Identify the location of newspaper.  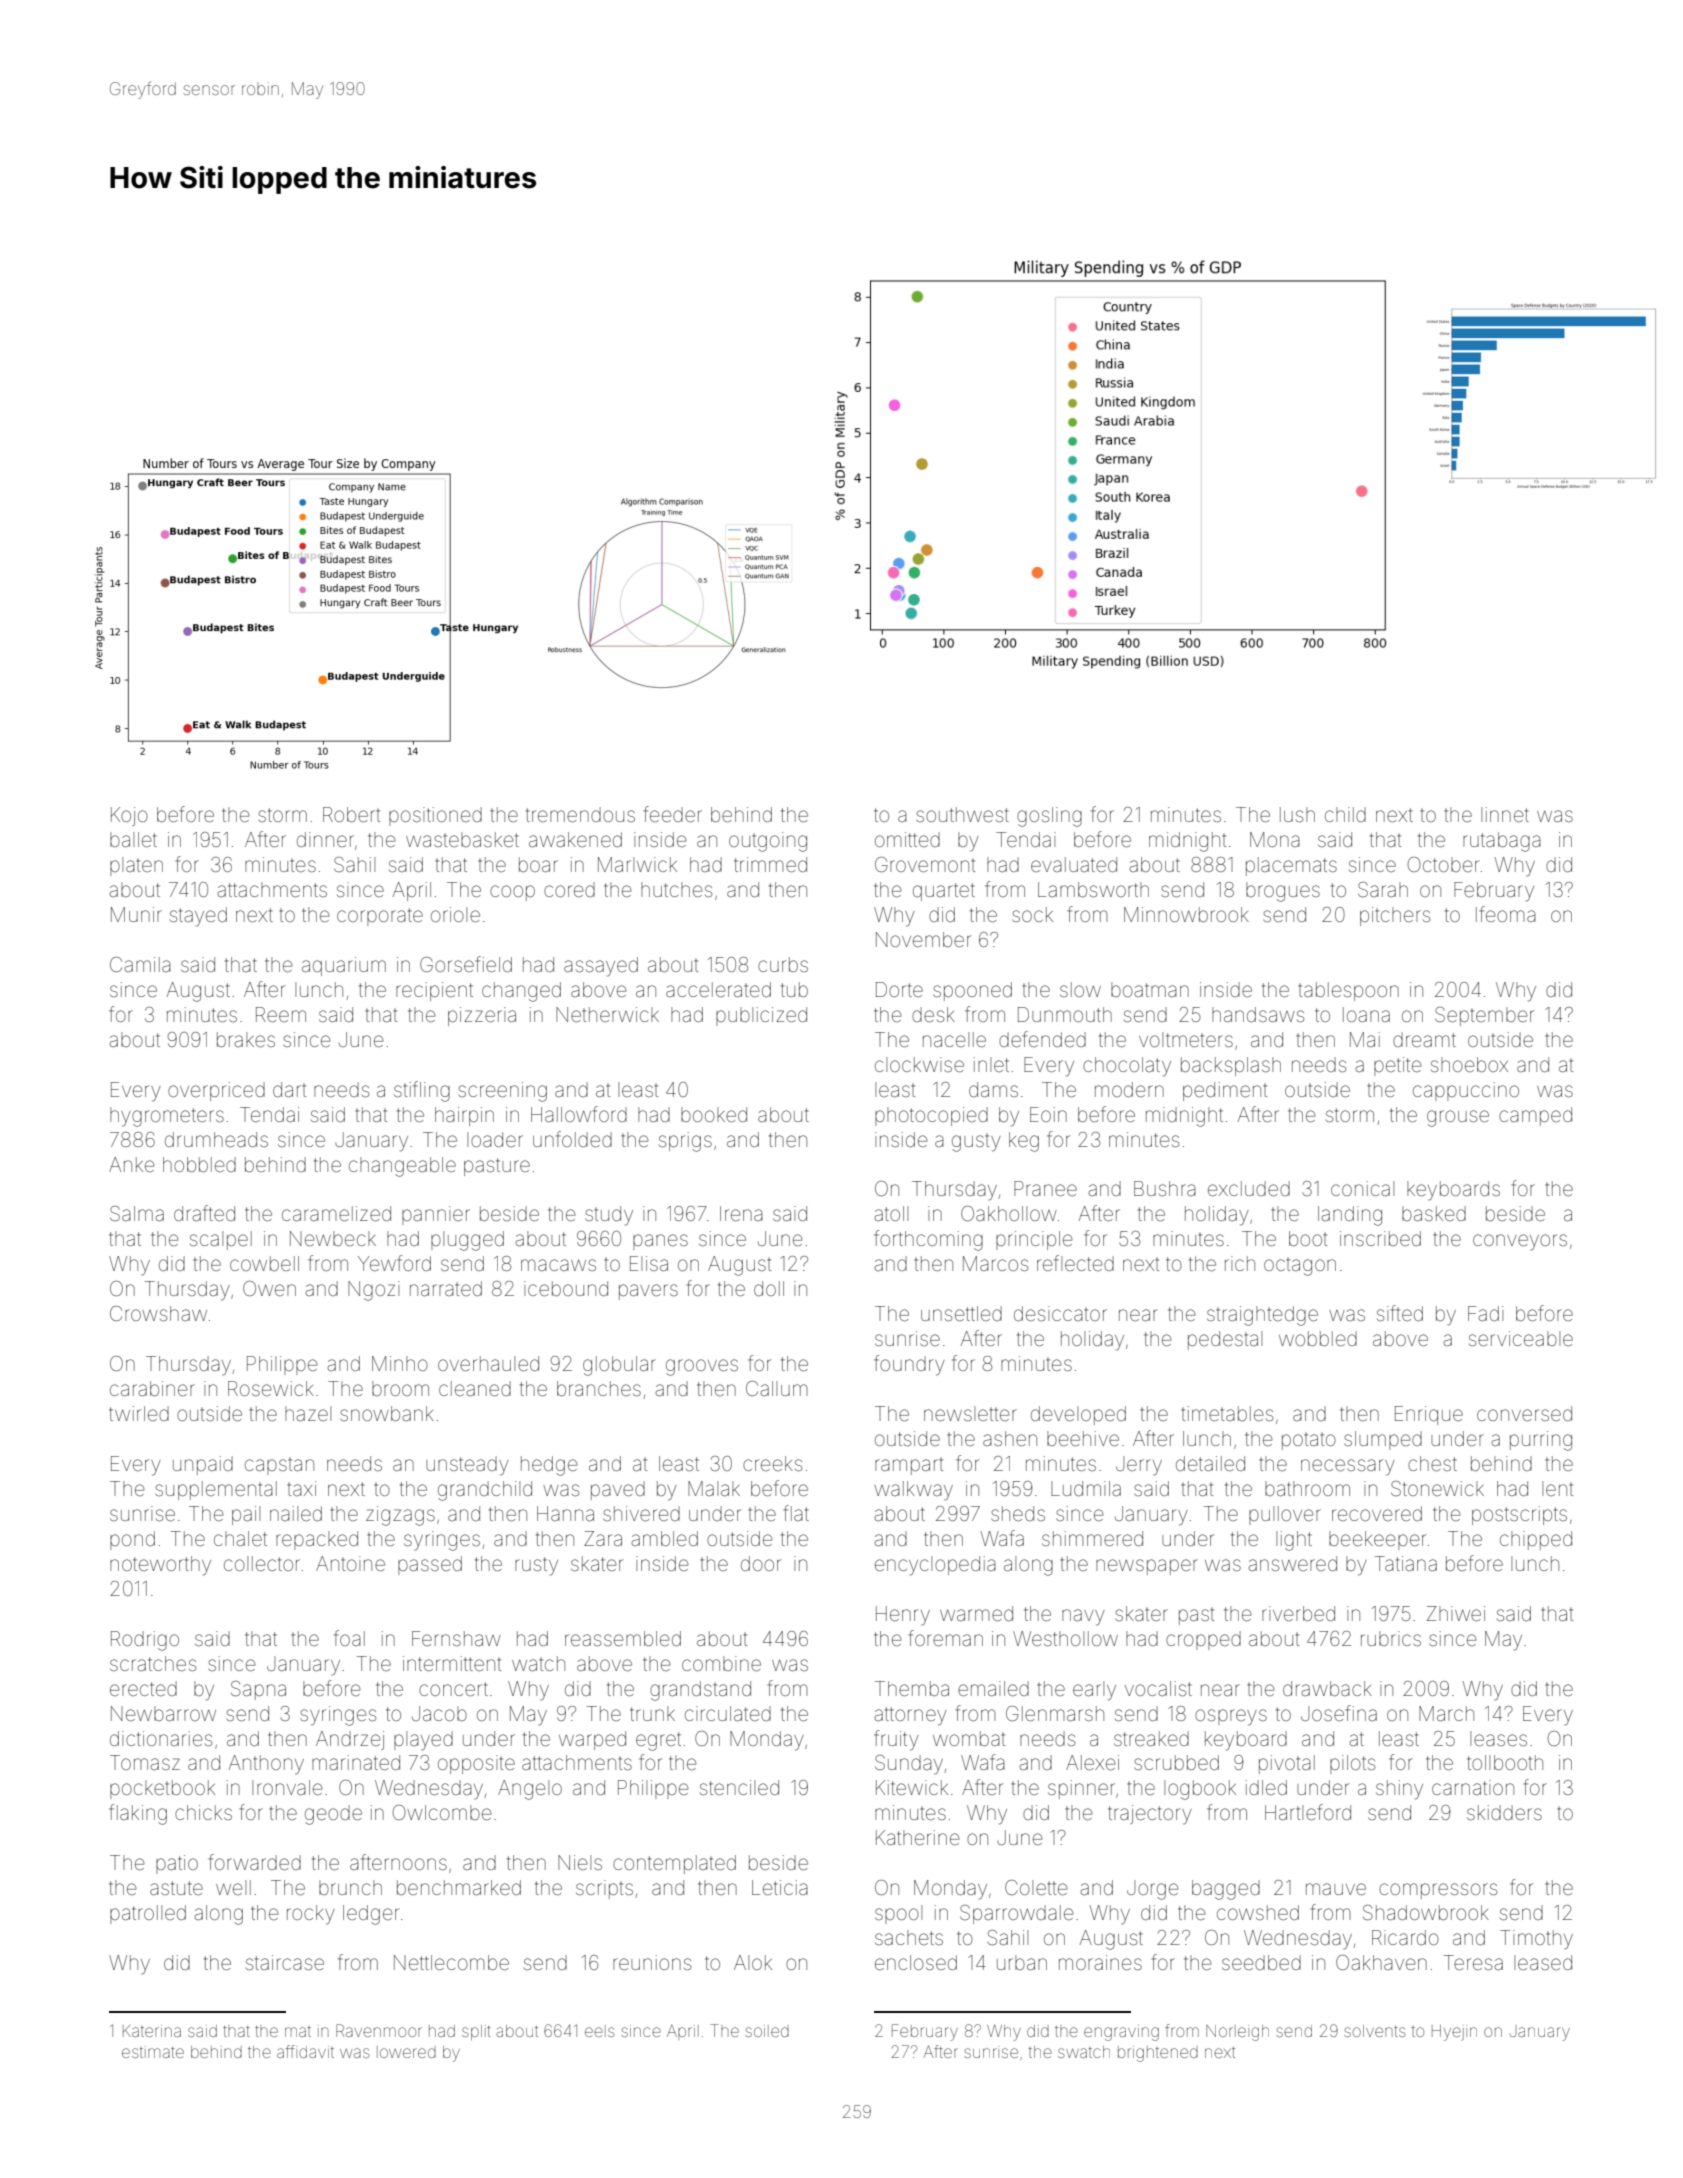
(1147, 1567).
